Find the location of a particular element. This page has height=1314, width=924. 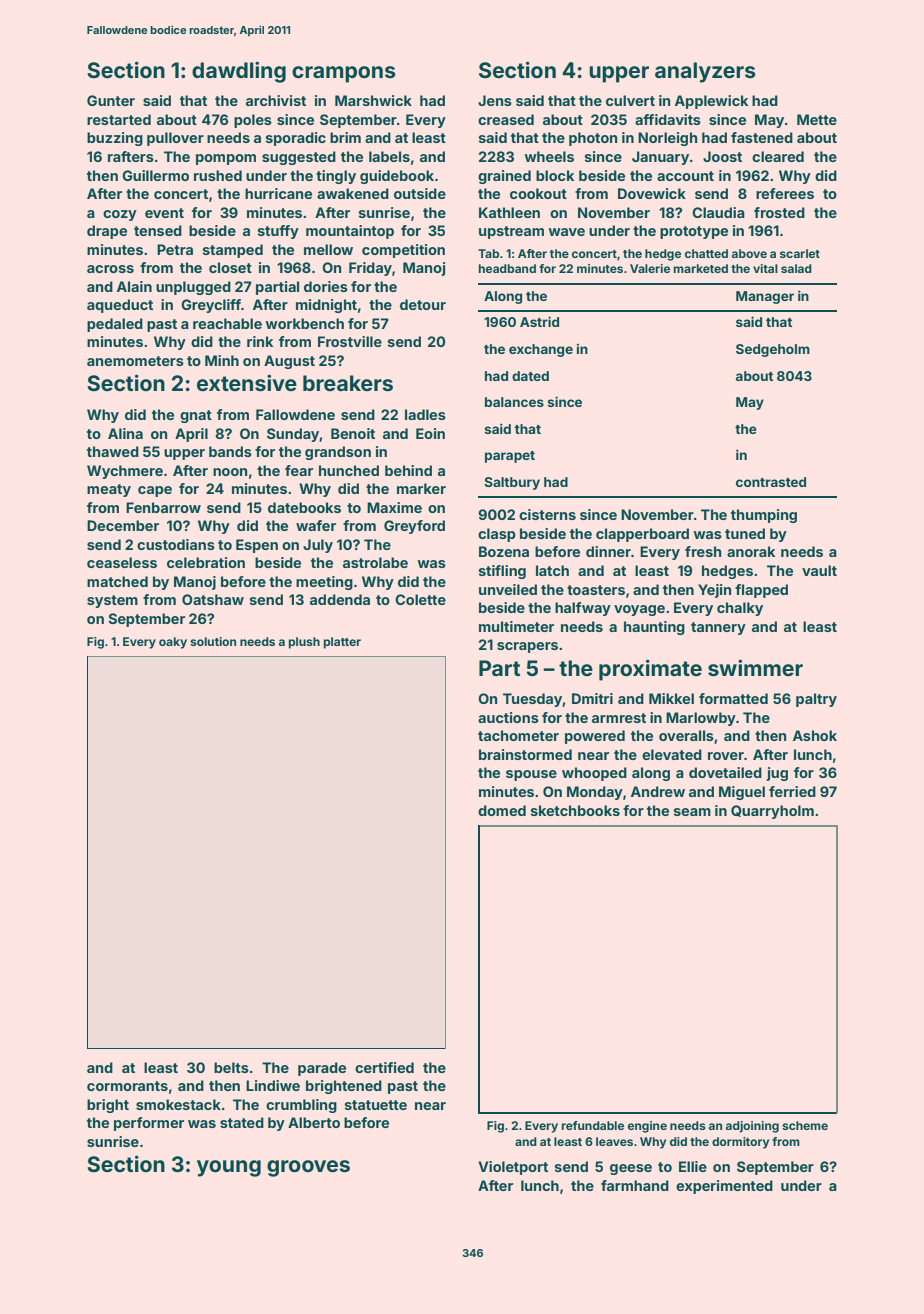

Manager is located at coordinates (765, 297).
